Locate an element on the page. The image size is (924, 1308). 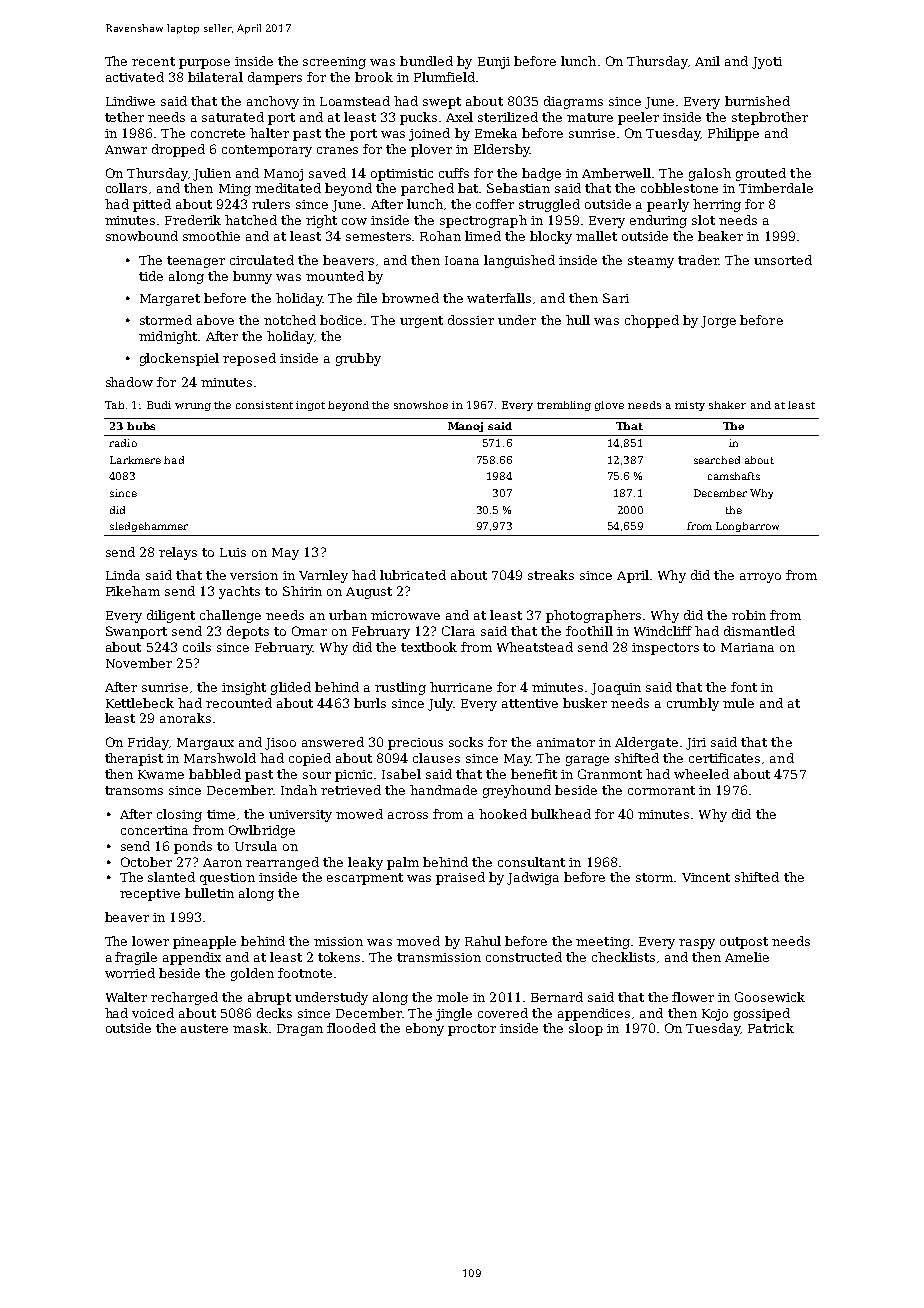
rearranged is located at coordinates (282, 863).
